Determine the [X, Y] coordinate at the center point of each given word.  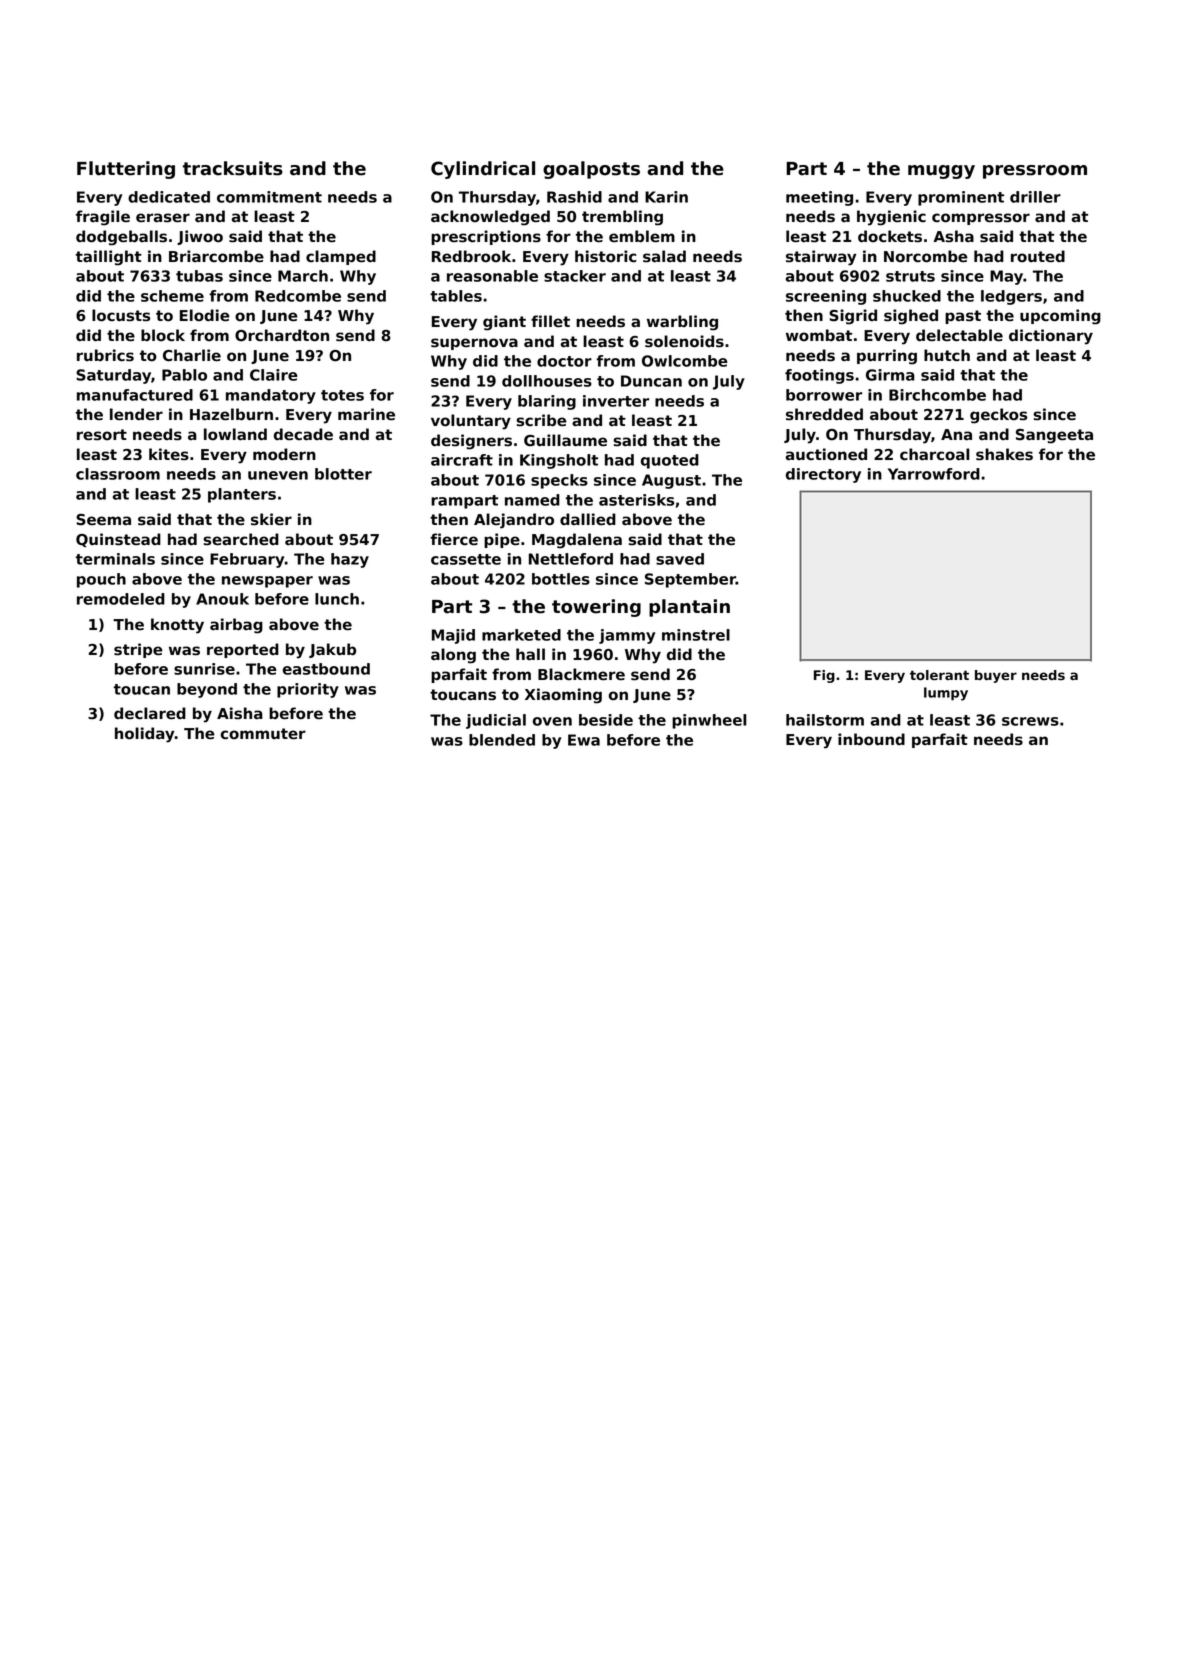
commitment [269, 197]
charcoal [934, 454]
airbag [236, 626]
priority [308, 690]
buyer [996, 676]
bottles [561, 579]
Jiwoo [200, 237]
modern [284, 454]
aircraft [462, 460]
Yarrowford [934, 474]
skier [271, 519]
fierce [454, 539]
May [1006, 277]
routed [1038, 256]
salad [664, 256]
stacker [575, 276]
